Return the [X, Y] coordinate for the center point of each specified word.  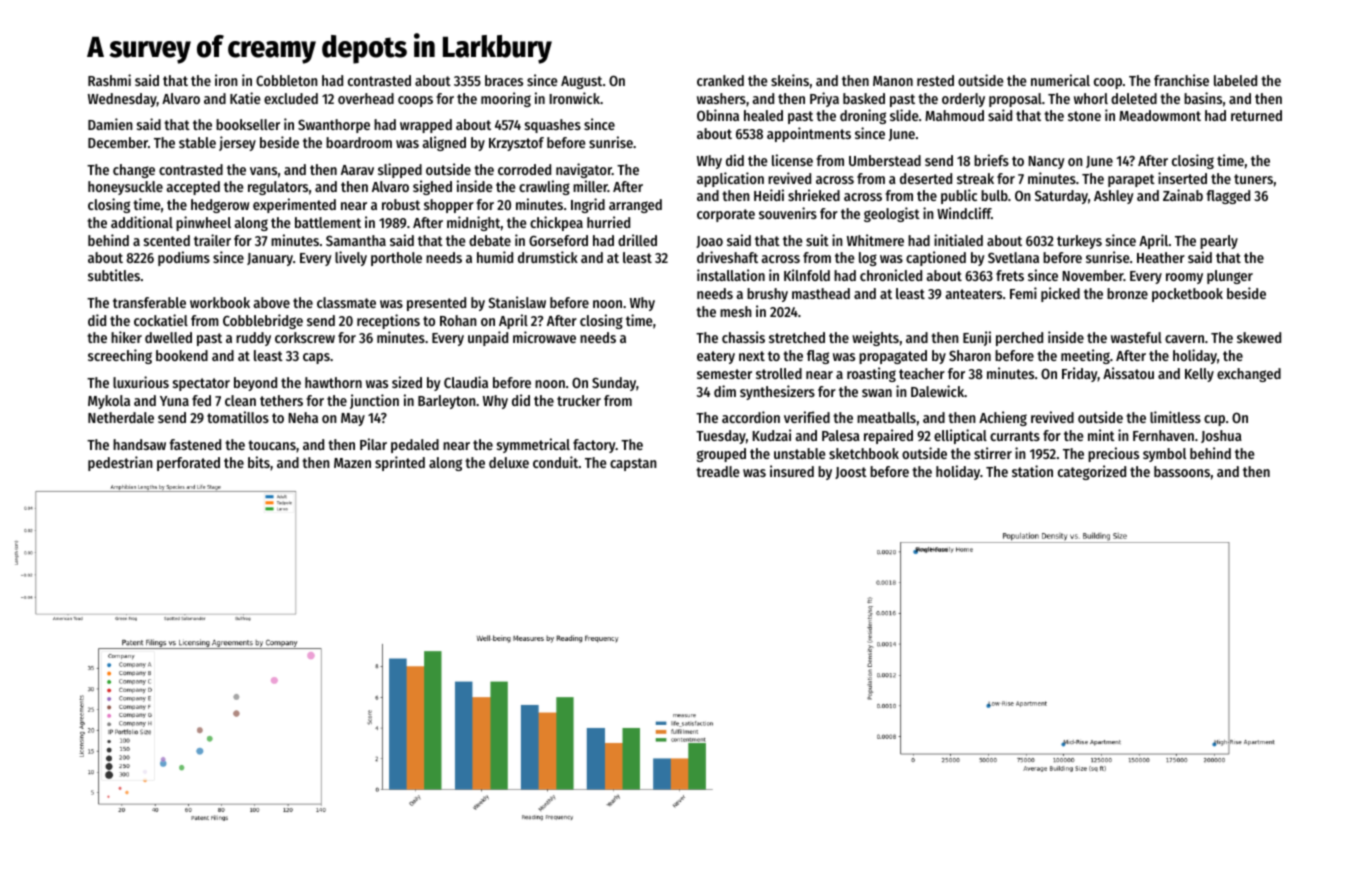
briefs [991, 160]
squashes [553, 126]
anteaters [974, 294]
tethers [281, 400]
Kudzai [771, 435]
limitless [1175, 417]
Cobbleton [287, 80]
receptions [388, 321]
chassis [743, 337]
